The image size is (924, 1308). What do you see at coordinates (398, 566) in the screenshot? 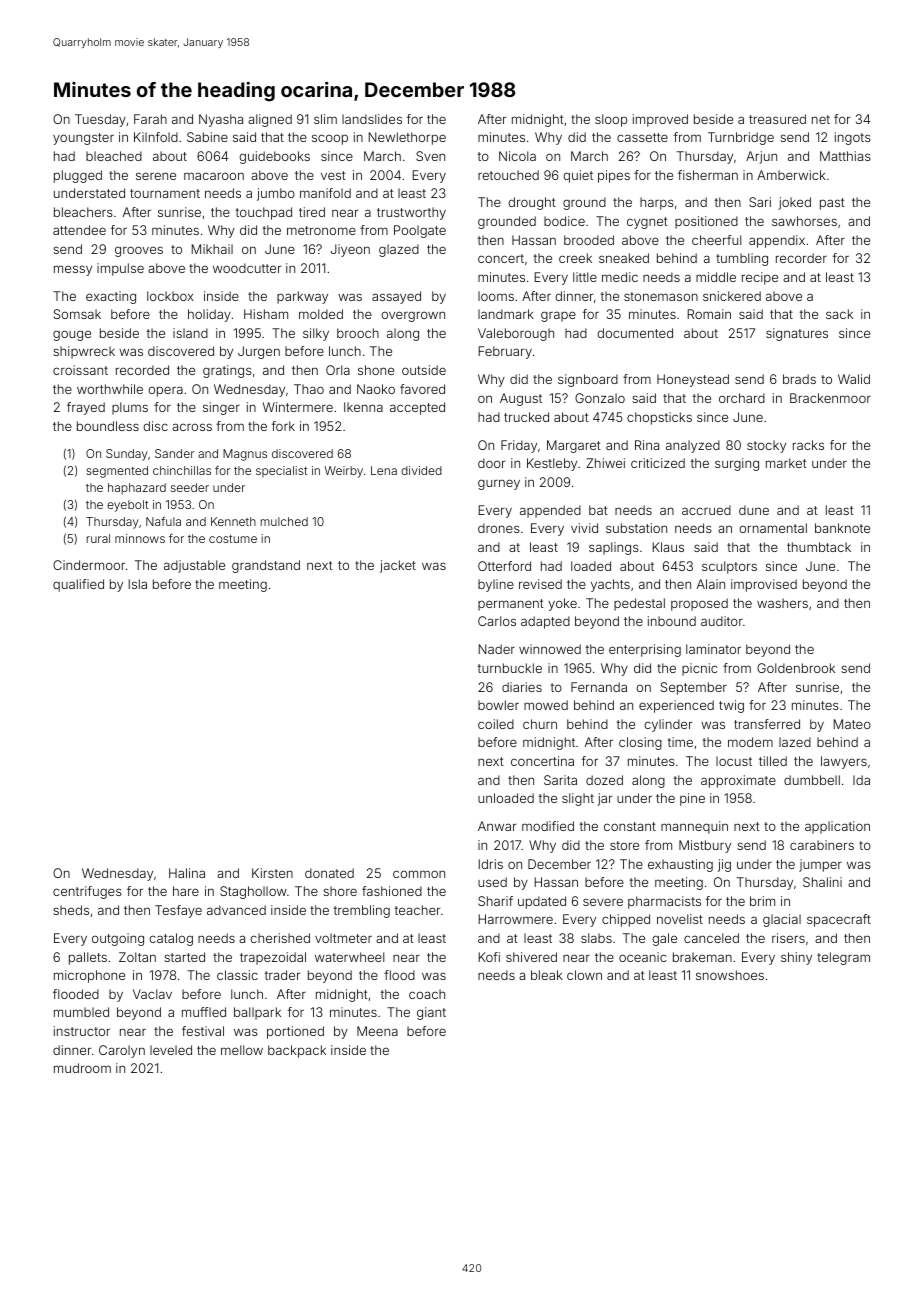
I see `jacket` at bounding box center [398, 566].
